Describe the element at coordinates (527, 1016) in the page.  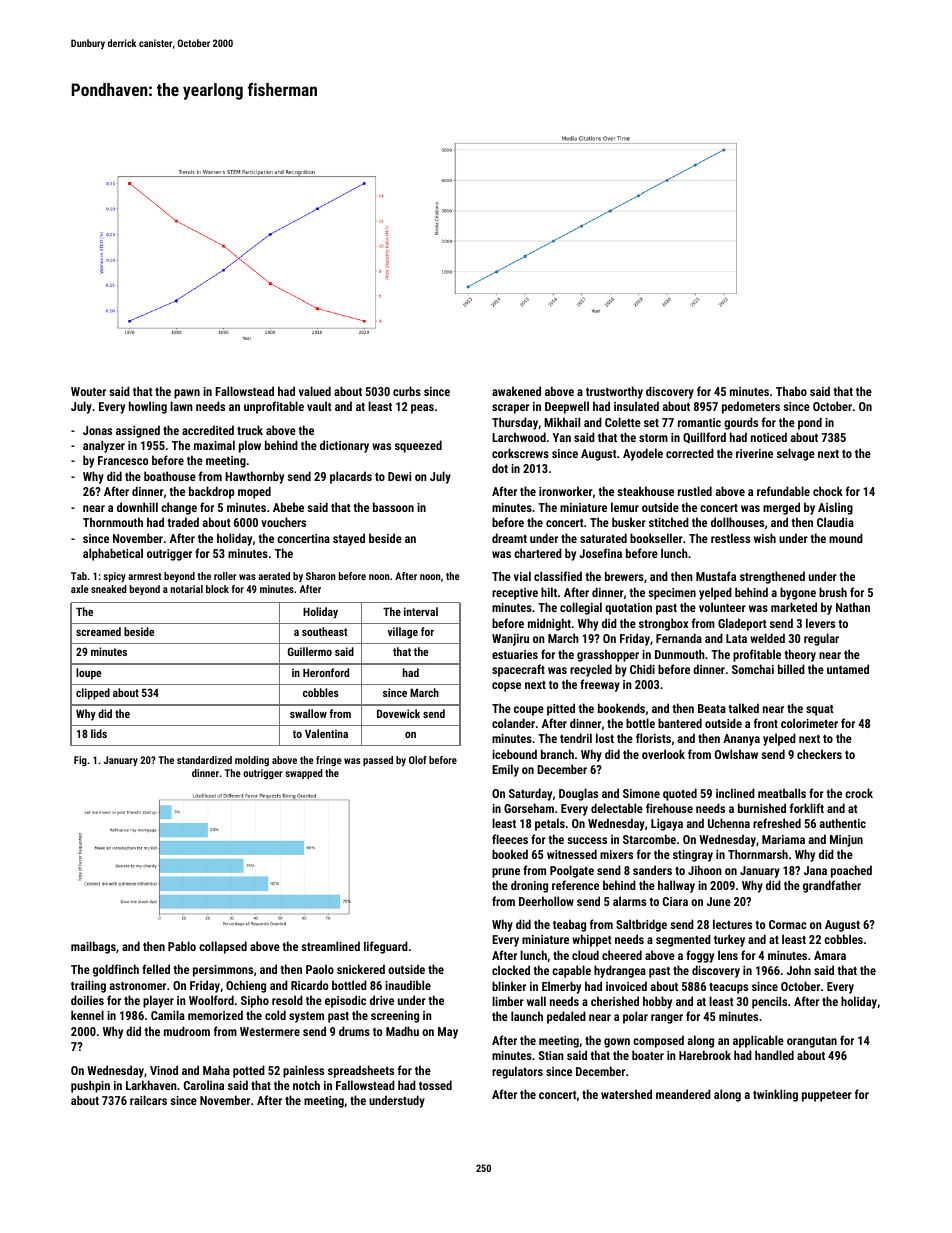
I see `launch` at that location.
